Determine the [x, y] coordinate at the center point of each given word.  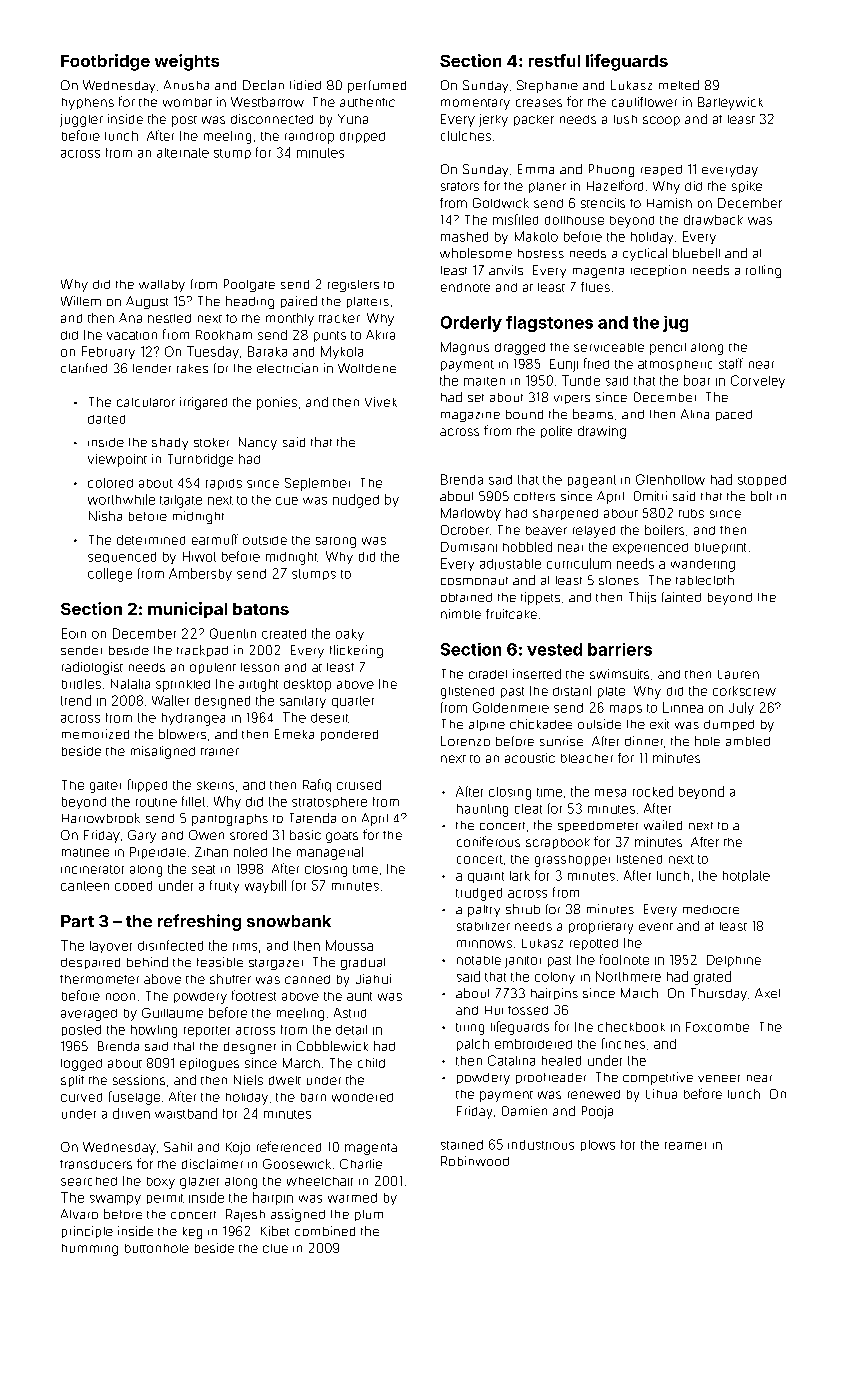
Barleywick [730, 103]
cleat [528, 809]
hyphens [88, 104]
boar [697, 380]
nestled [169, 318]
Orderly [471, 324]
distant [572, 691]
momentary [475, 104]
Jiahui [373, 979]
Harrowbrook [101, 818]
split [72, 1081]
